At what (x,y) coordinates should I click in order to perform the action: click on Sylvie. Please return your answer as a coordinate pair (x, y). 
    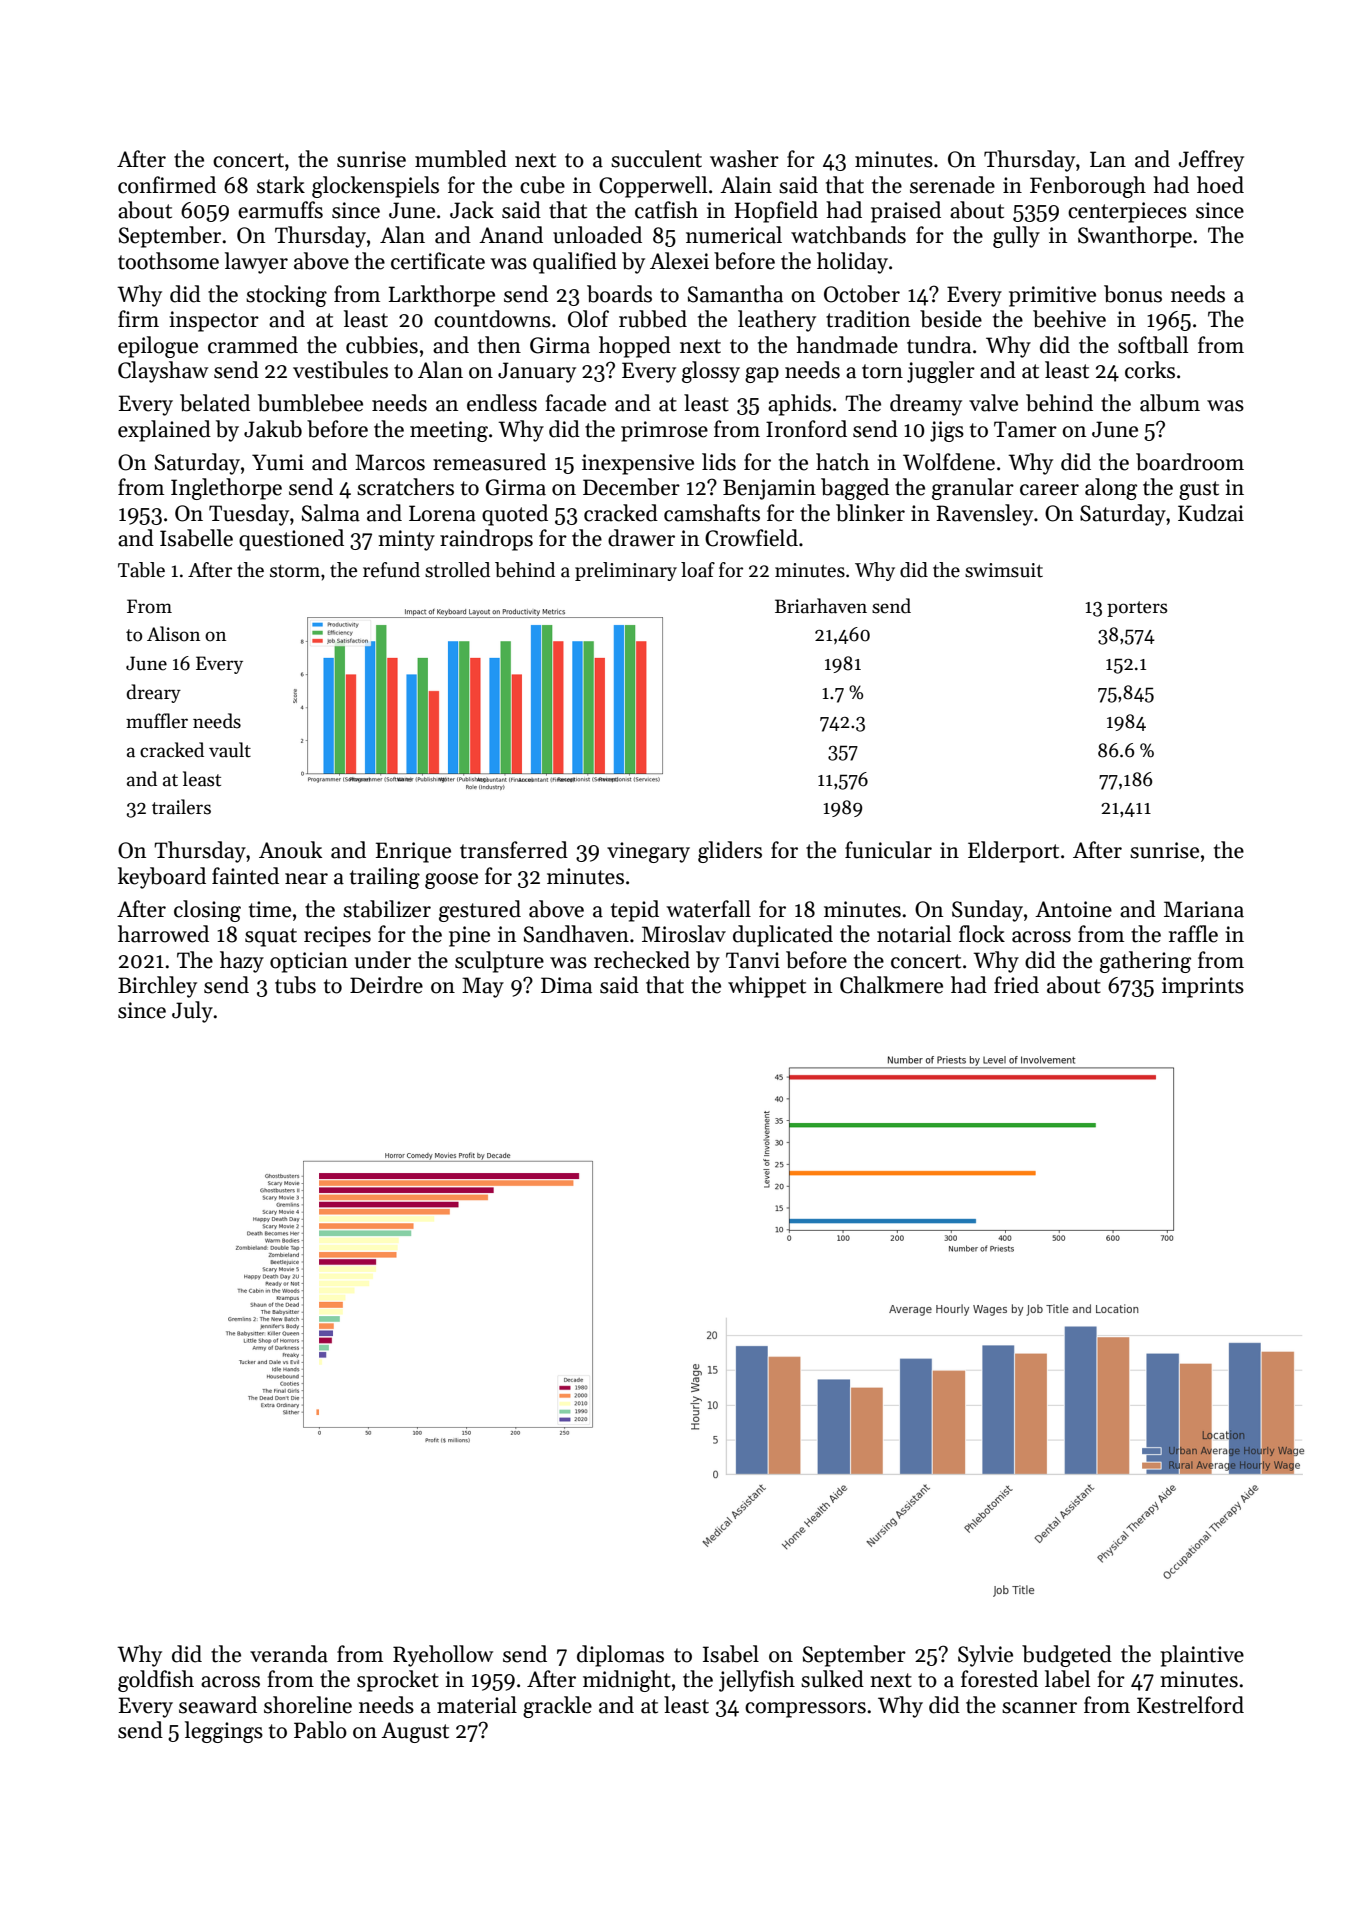
    Looking at the image, I should click on (985, 1656).
